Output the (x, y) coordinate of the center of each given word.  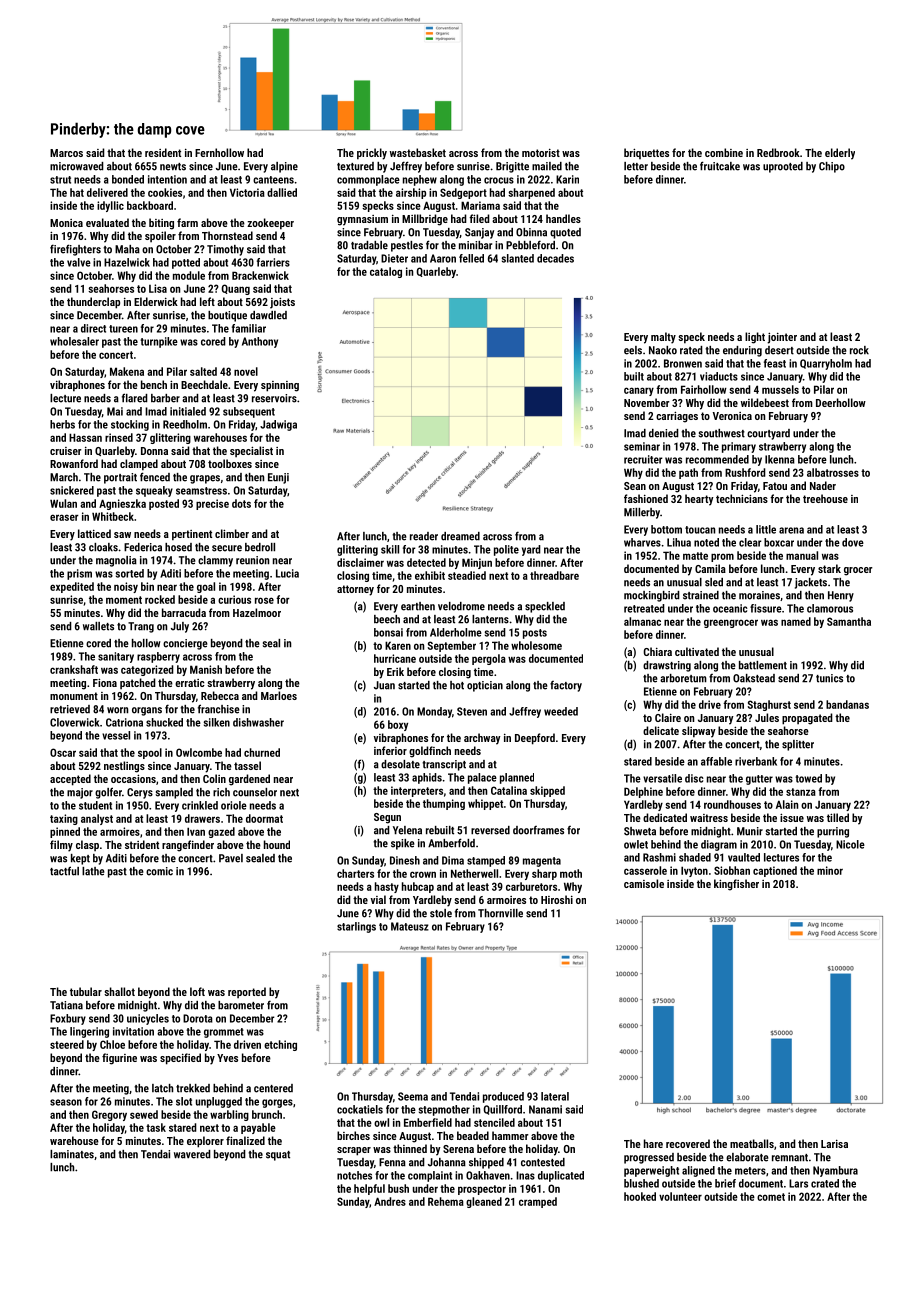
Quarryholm (826, 364)
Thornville (500, 913)
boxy (398, 725)
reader (424, 536)
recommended (717, 459)
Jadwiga (278, 425)
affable (716, 761)
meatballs (752, 1143)
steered (67, 1044)
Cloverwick (75, 722)
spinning (280, 386)
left (207, 301)
